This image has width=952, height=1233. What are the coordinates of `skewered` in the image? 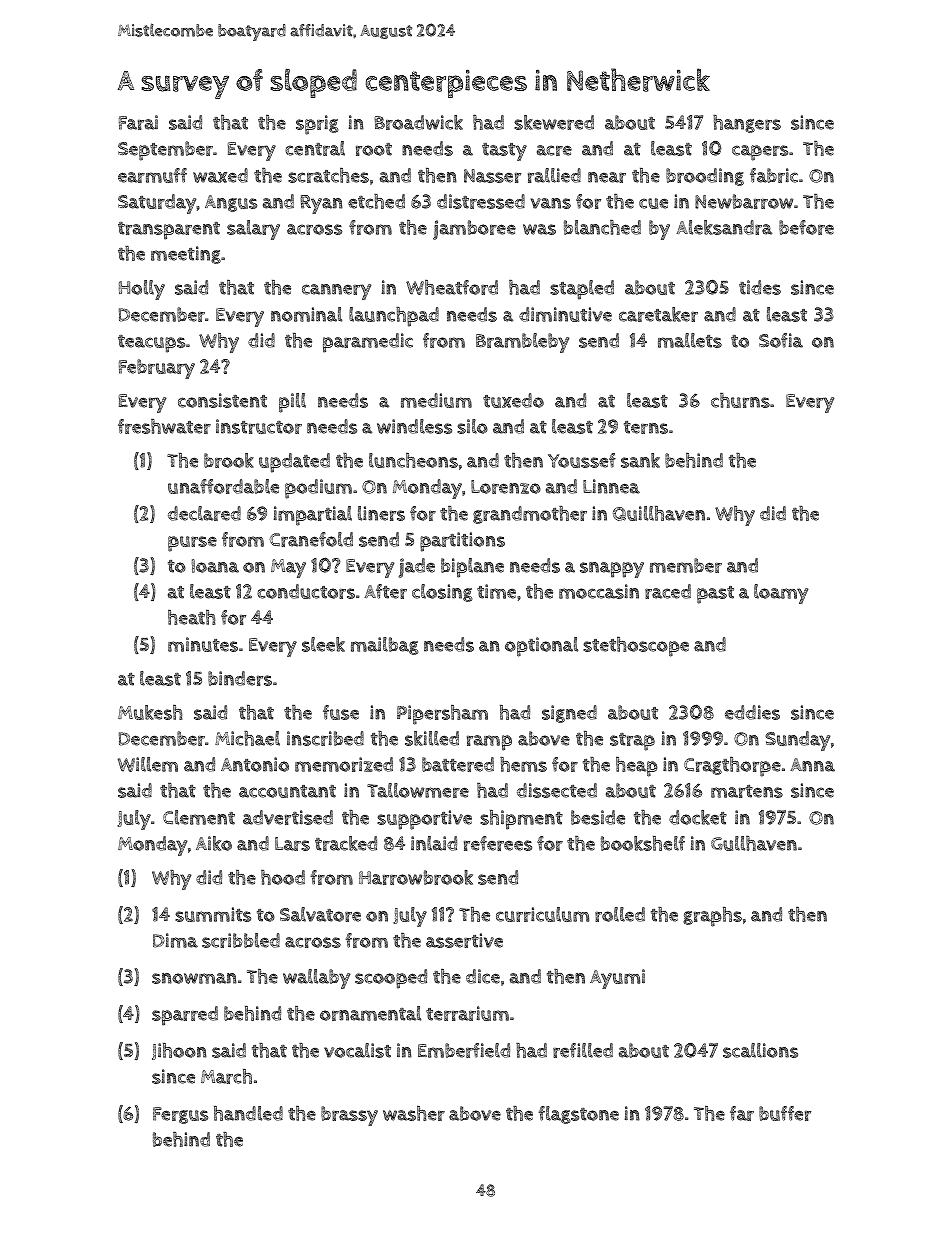 It's located at (554, 122).
